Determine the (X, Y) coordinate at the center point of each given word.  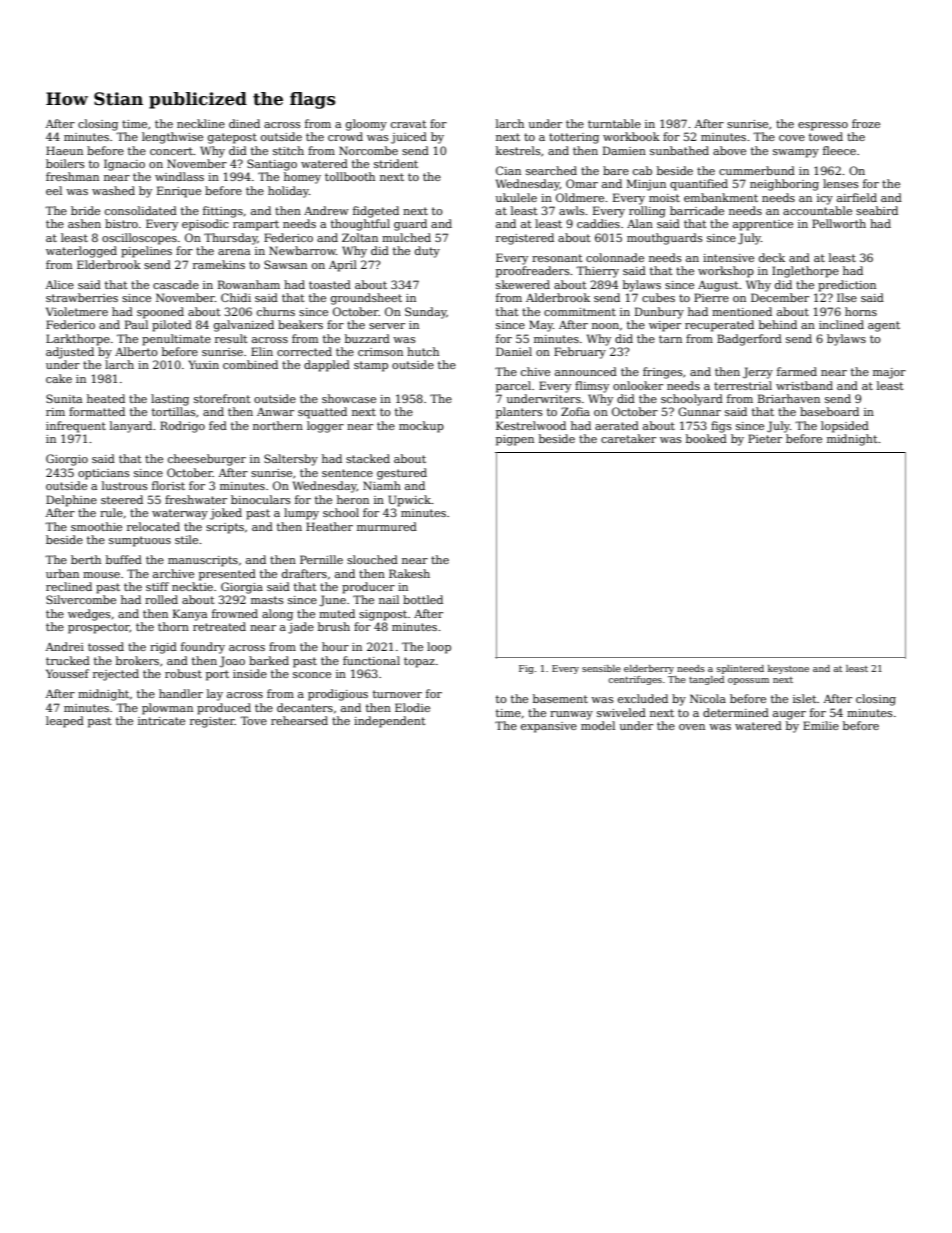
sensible (601, 668)
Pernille (321, 559)
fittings (223, 212)
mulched (406, 237)
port (217, 675)
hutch (423, 351)
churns (276, 311)
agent (884, 326)
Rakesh (409, 573)
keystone (788, 669)
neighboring (784, 185)
